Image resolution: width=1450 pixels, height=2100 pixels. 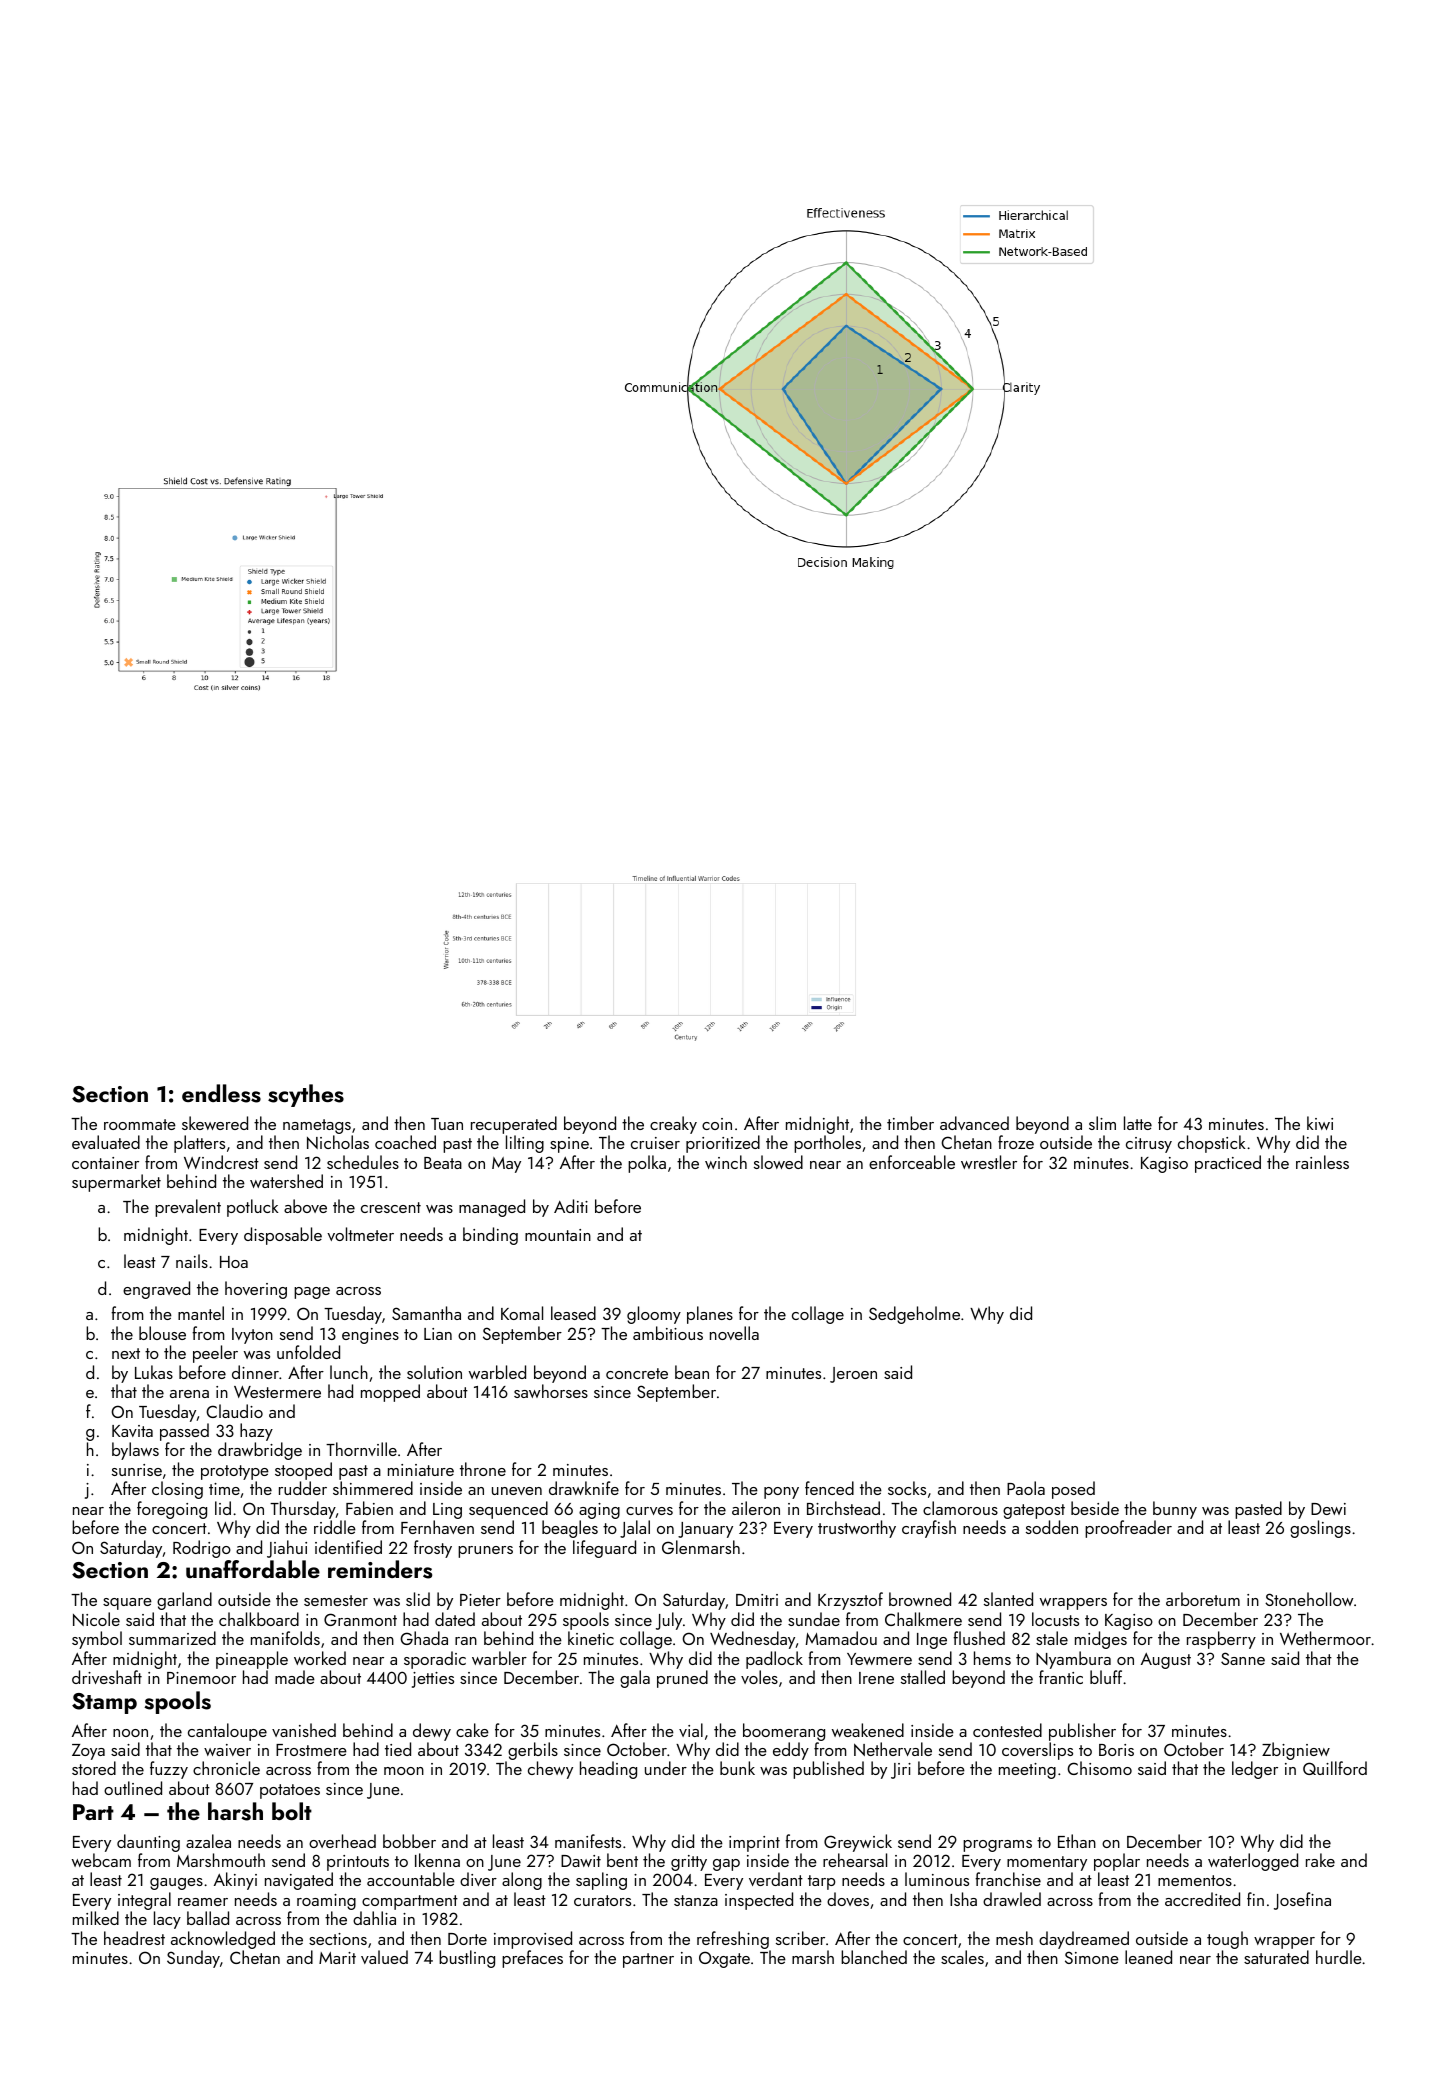 What do you see at coordinates (1008, 1599) in the image?
I see `slanted` at bounding box center [1008, 1599].
